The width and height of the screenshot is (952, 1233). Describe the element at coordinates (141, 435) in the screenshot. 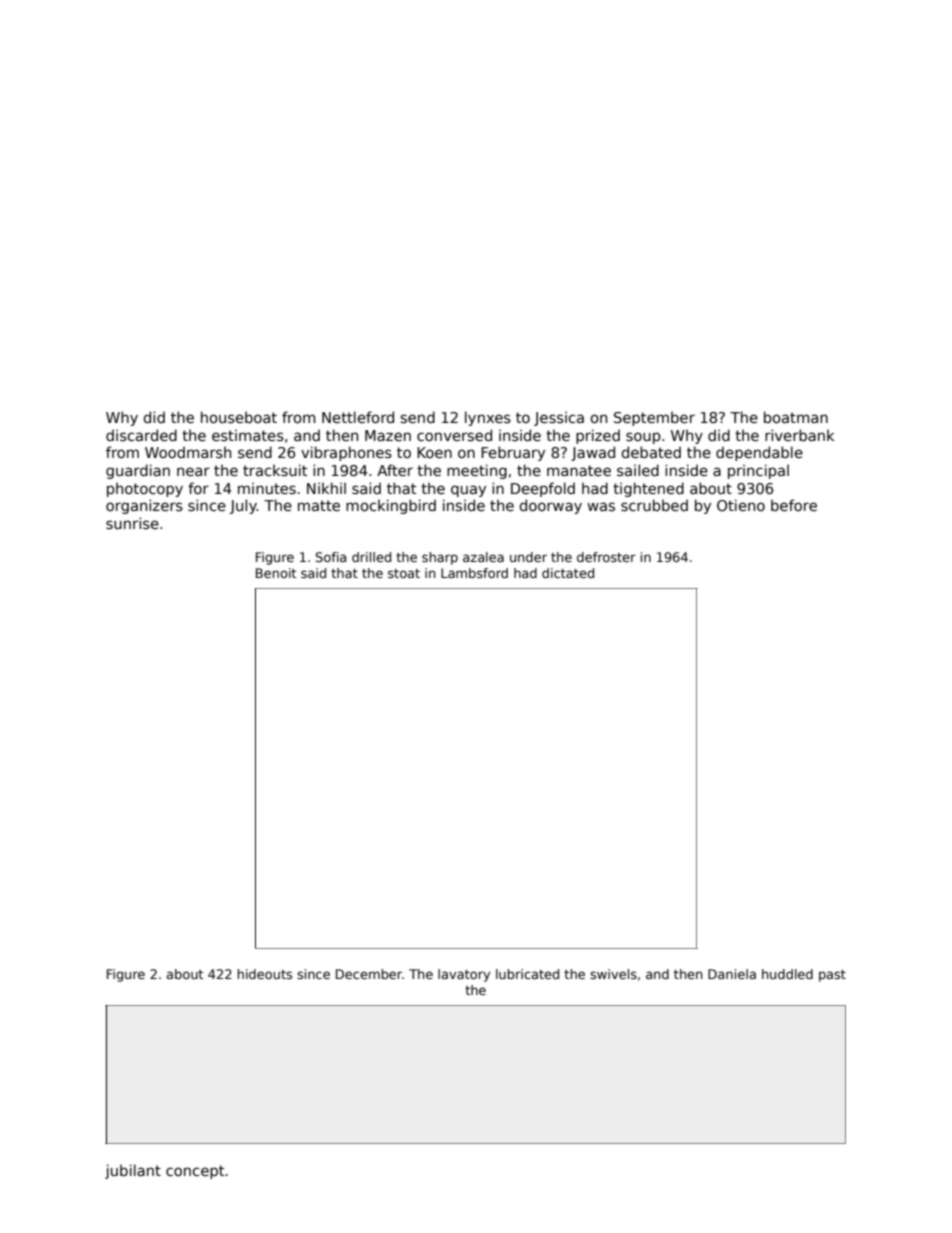

I see `discarded` at that location.
